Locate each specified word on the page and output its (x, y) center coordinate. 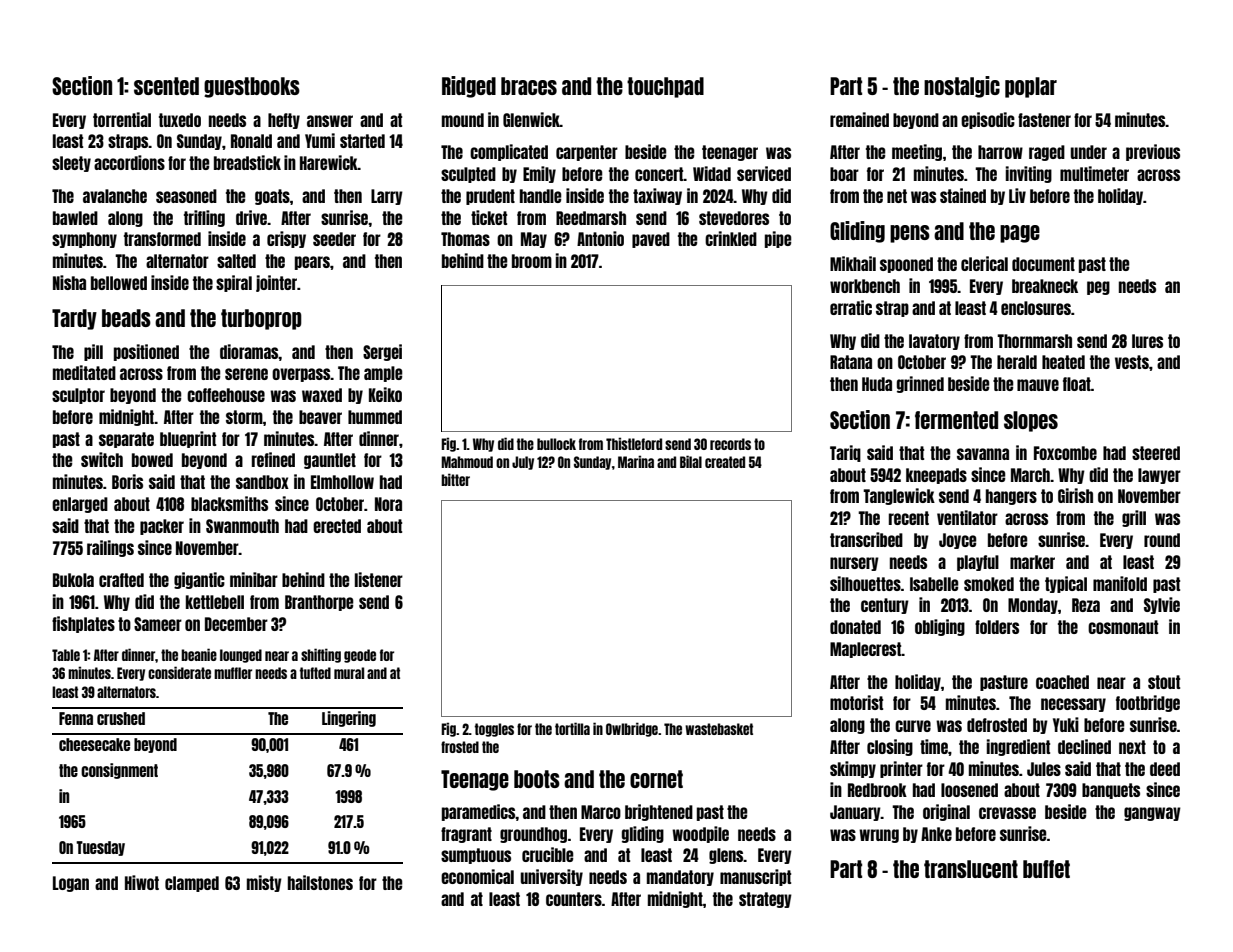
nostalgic (962, 87)
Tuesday (100, 848)
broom (532, 261)
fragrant (466, 835)
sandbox (262, 482)
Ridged (469, 87)
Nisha (69, 282)
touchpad (665, 87)
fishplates (83, 624)
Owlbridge (632, 729)
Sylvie (1162, 605)
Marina (636, 461)
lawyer (1159, 476)
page (1020, 234)
